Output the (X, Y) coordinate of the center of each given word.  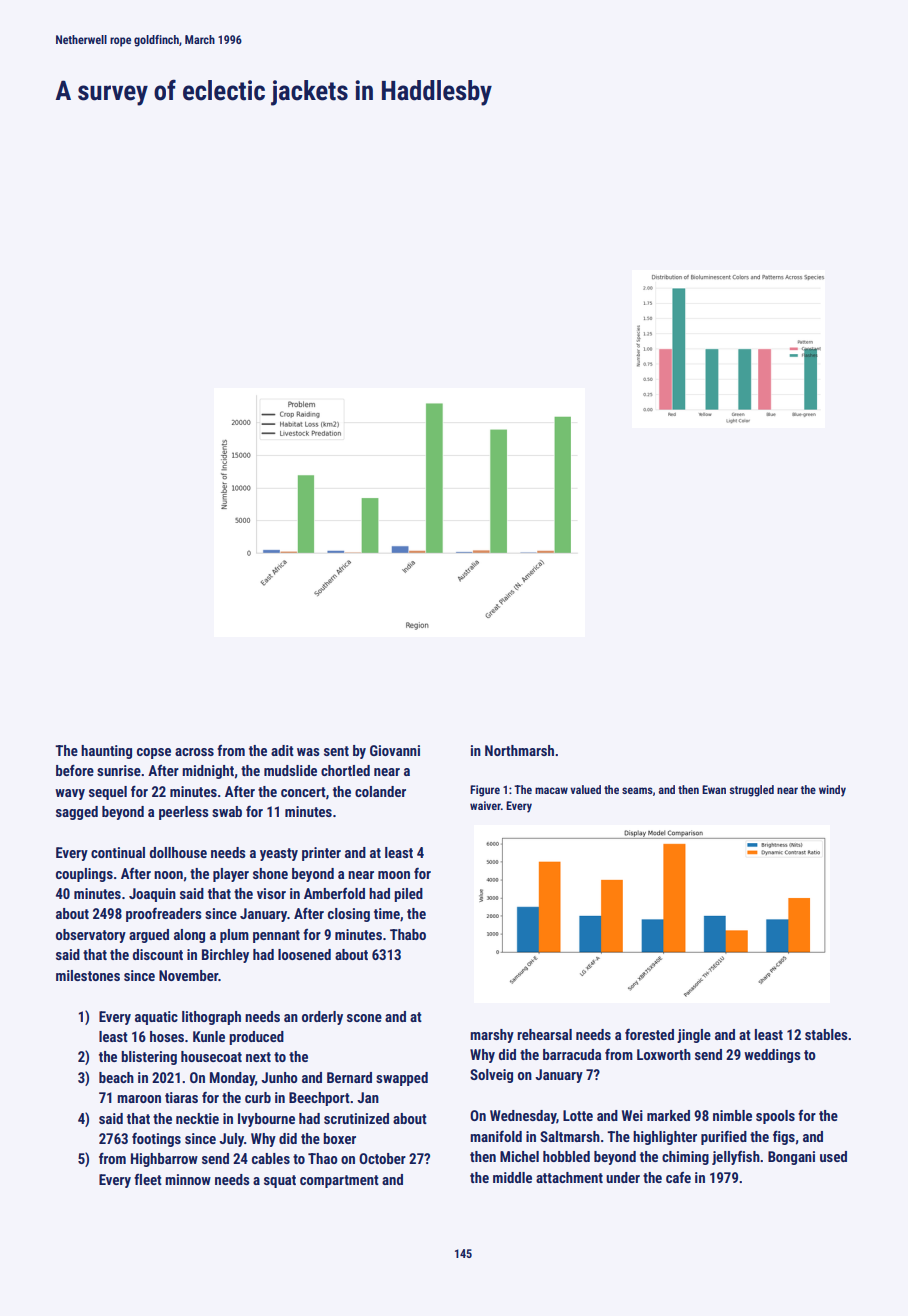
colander (380, 791)
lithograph (211, 1018)
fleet (148, 1179)
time (387, 913)
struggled (752, 791)
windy (832, 791)
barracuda (572, 1054)
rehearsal (544, 1034)
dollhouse (178, 852)
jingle (694, 1036)
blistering (149, 1058)
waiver (485, 805)
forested (649, 1034)
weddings (772, 1056)
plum (234, 936)
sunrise (119, 770)
